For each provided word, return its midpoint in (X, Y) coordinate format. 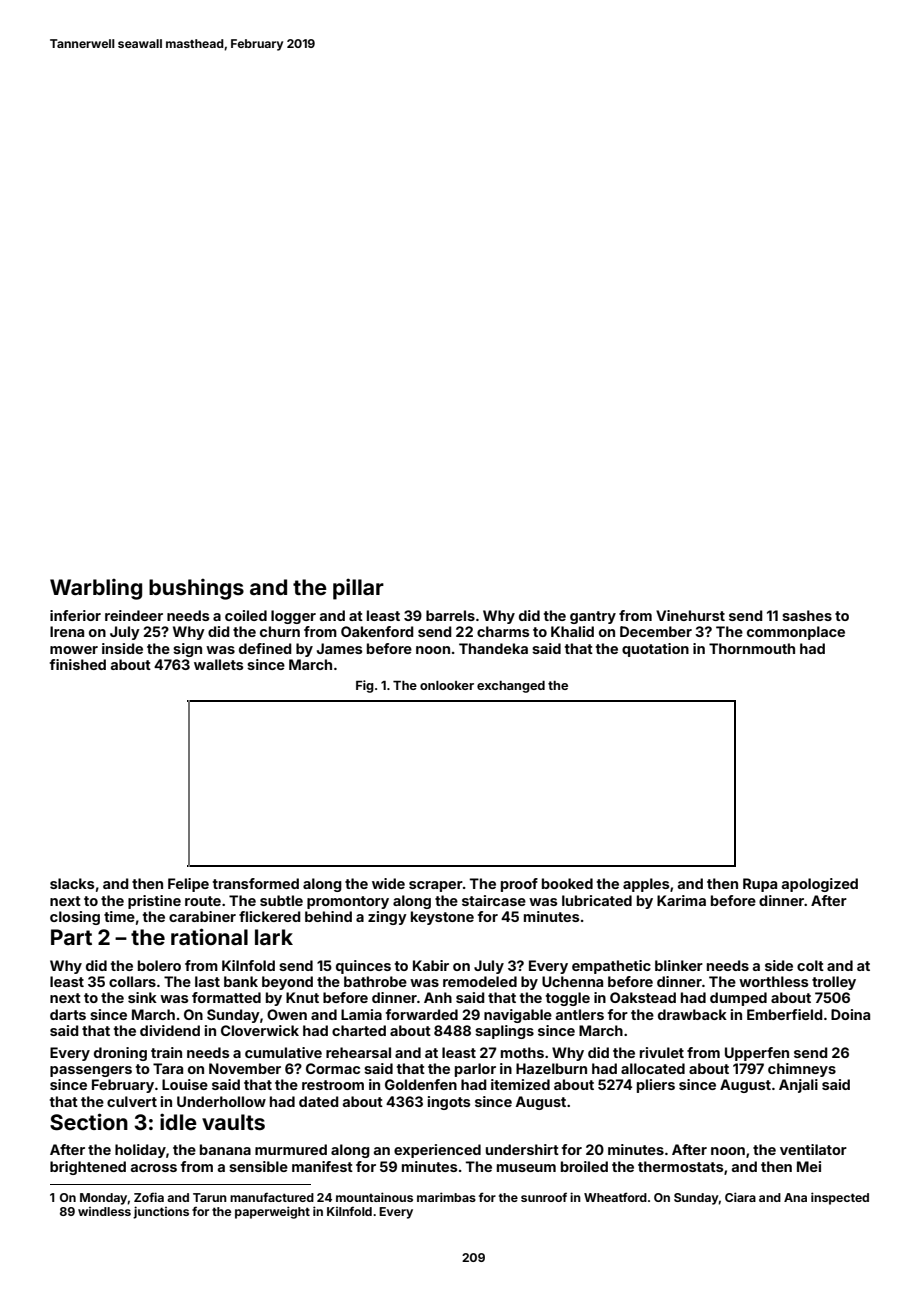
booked (567, 883)
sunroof (544, 1197)
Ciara (740, 1197)
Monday (104, 1199)
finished (78, 664)
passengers (91, 1071)
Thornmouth (752, 648)
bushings (196, 589)
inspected (840, 1198)
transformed (256, 883)
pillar (358, 589)
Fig (365, 686)
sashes (807, 615)
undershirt (522, 1149)
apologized (820, 885)
